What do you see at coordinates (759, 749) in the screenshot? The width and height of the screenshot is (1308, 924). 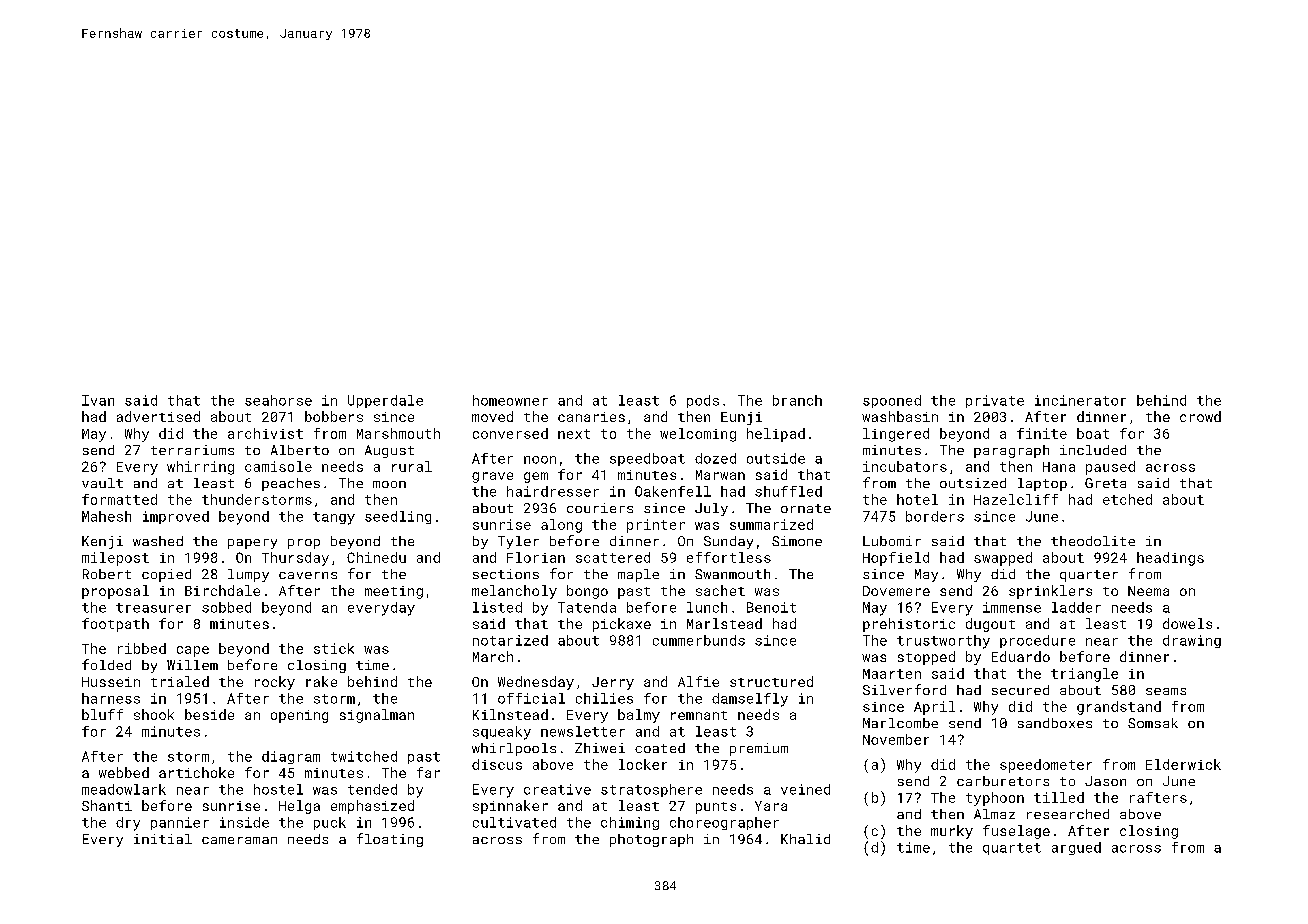 I see `premium` at bounding box center [759, 749].
